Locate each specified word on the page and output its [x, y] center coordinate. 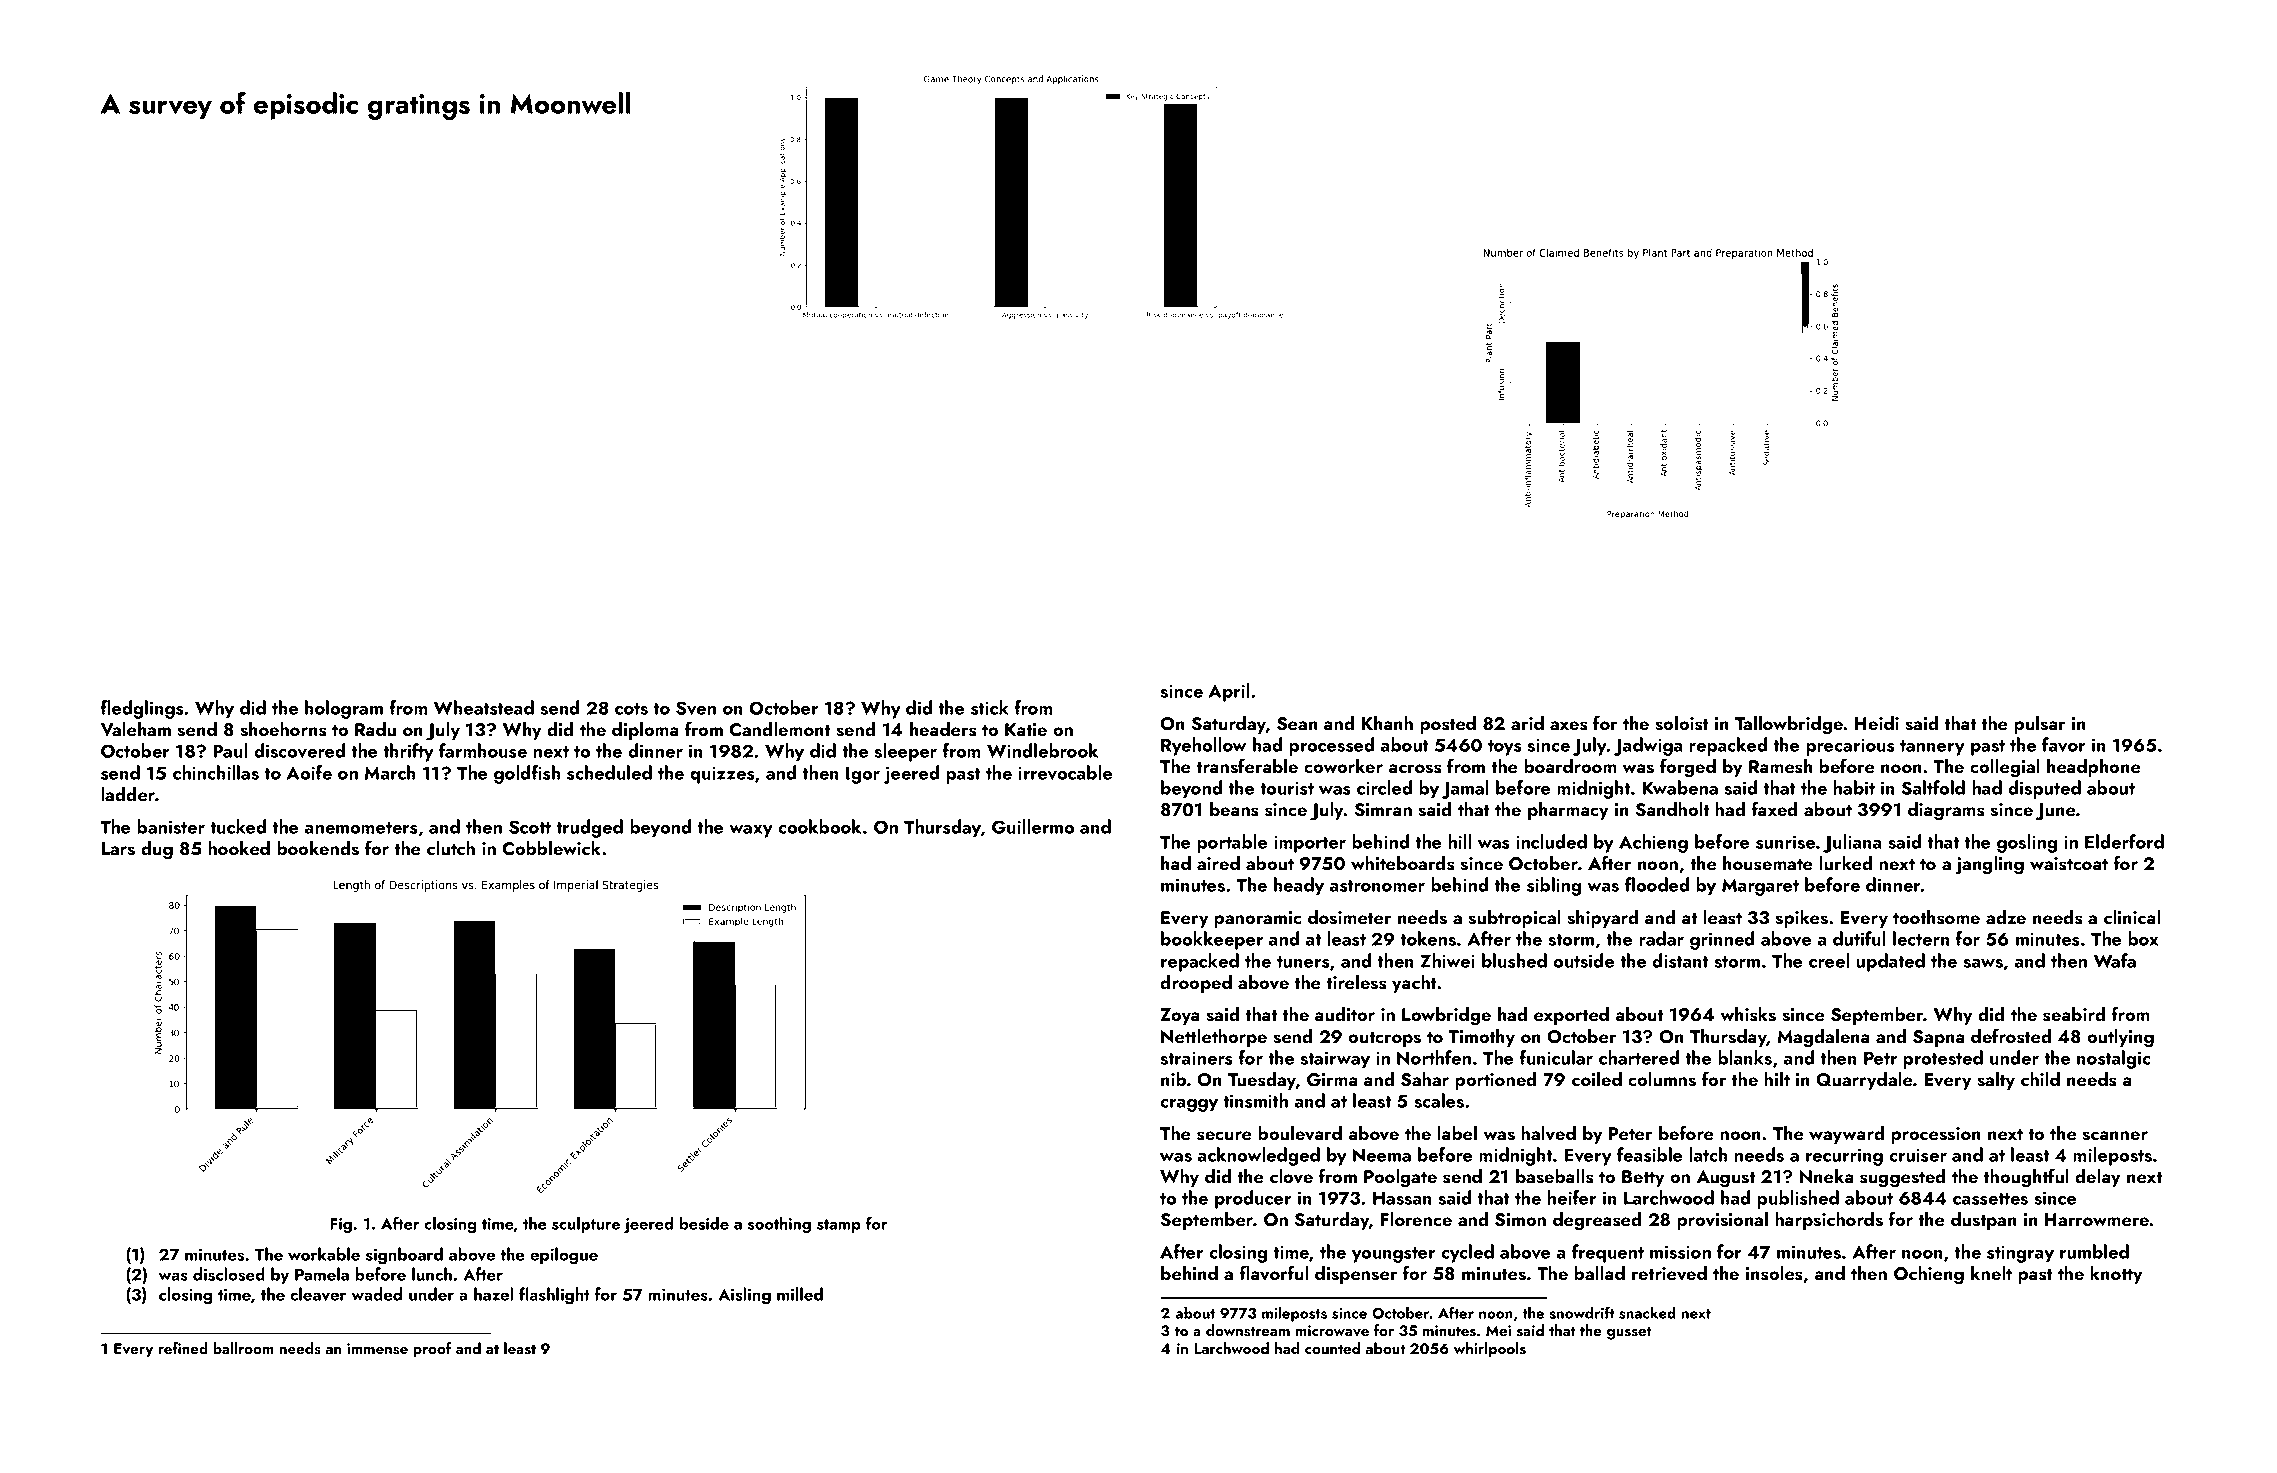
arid [1527, 723]
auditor [1345, 1014]
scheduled [609, 772]
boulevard [1300, 1133]
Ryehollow [1203, 746]
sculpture [586, 1225]
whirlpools [1490, 1350]
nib [1173, 1079]
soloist [1681, 723]
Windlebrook [1042, 750]
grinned [1722, 940]
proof [432, 1350]
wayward [1846, 1135]
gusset [1629, 1333]
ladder [128, 794]
